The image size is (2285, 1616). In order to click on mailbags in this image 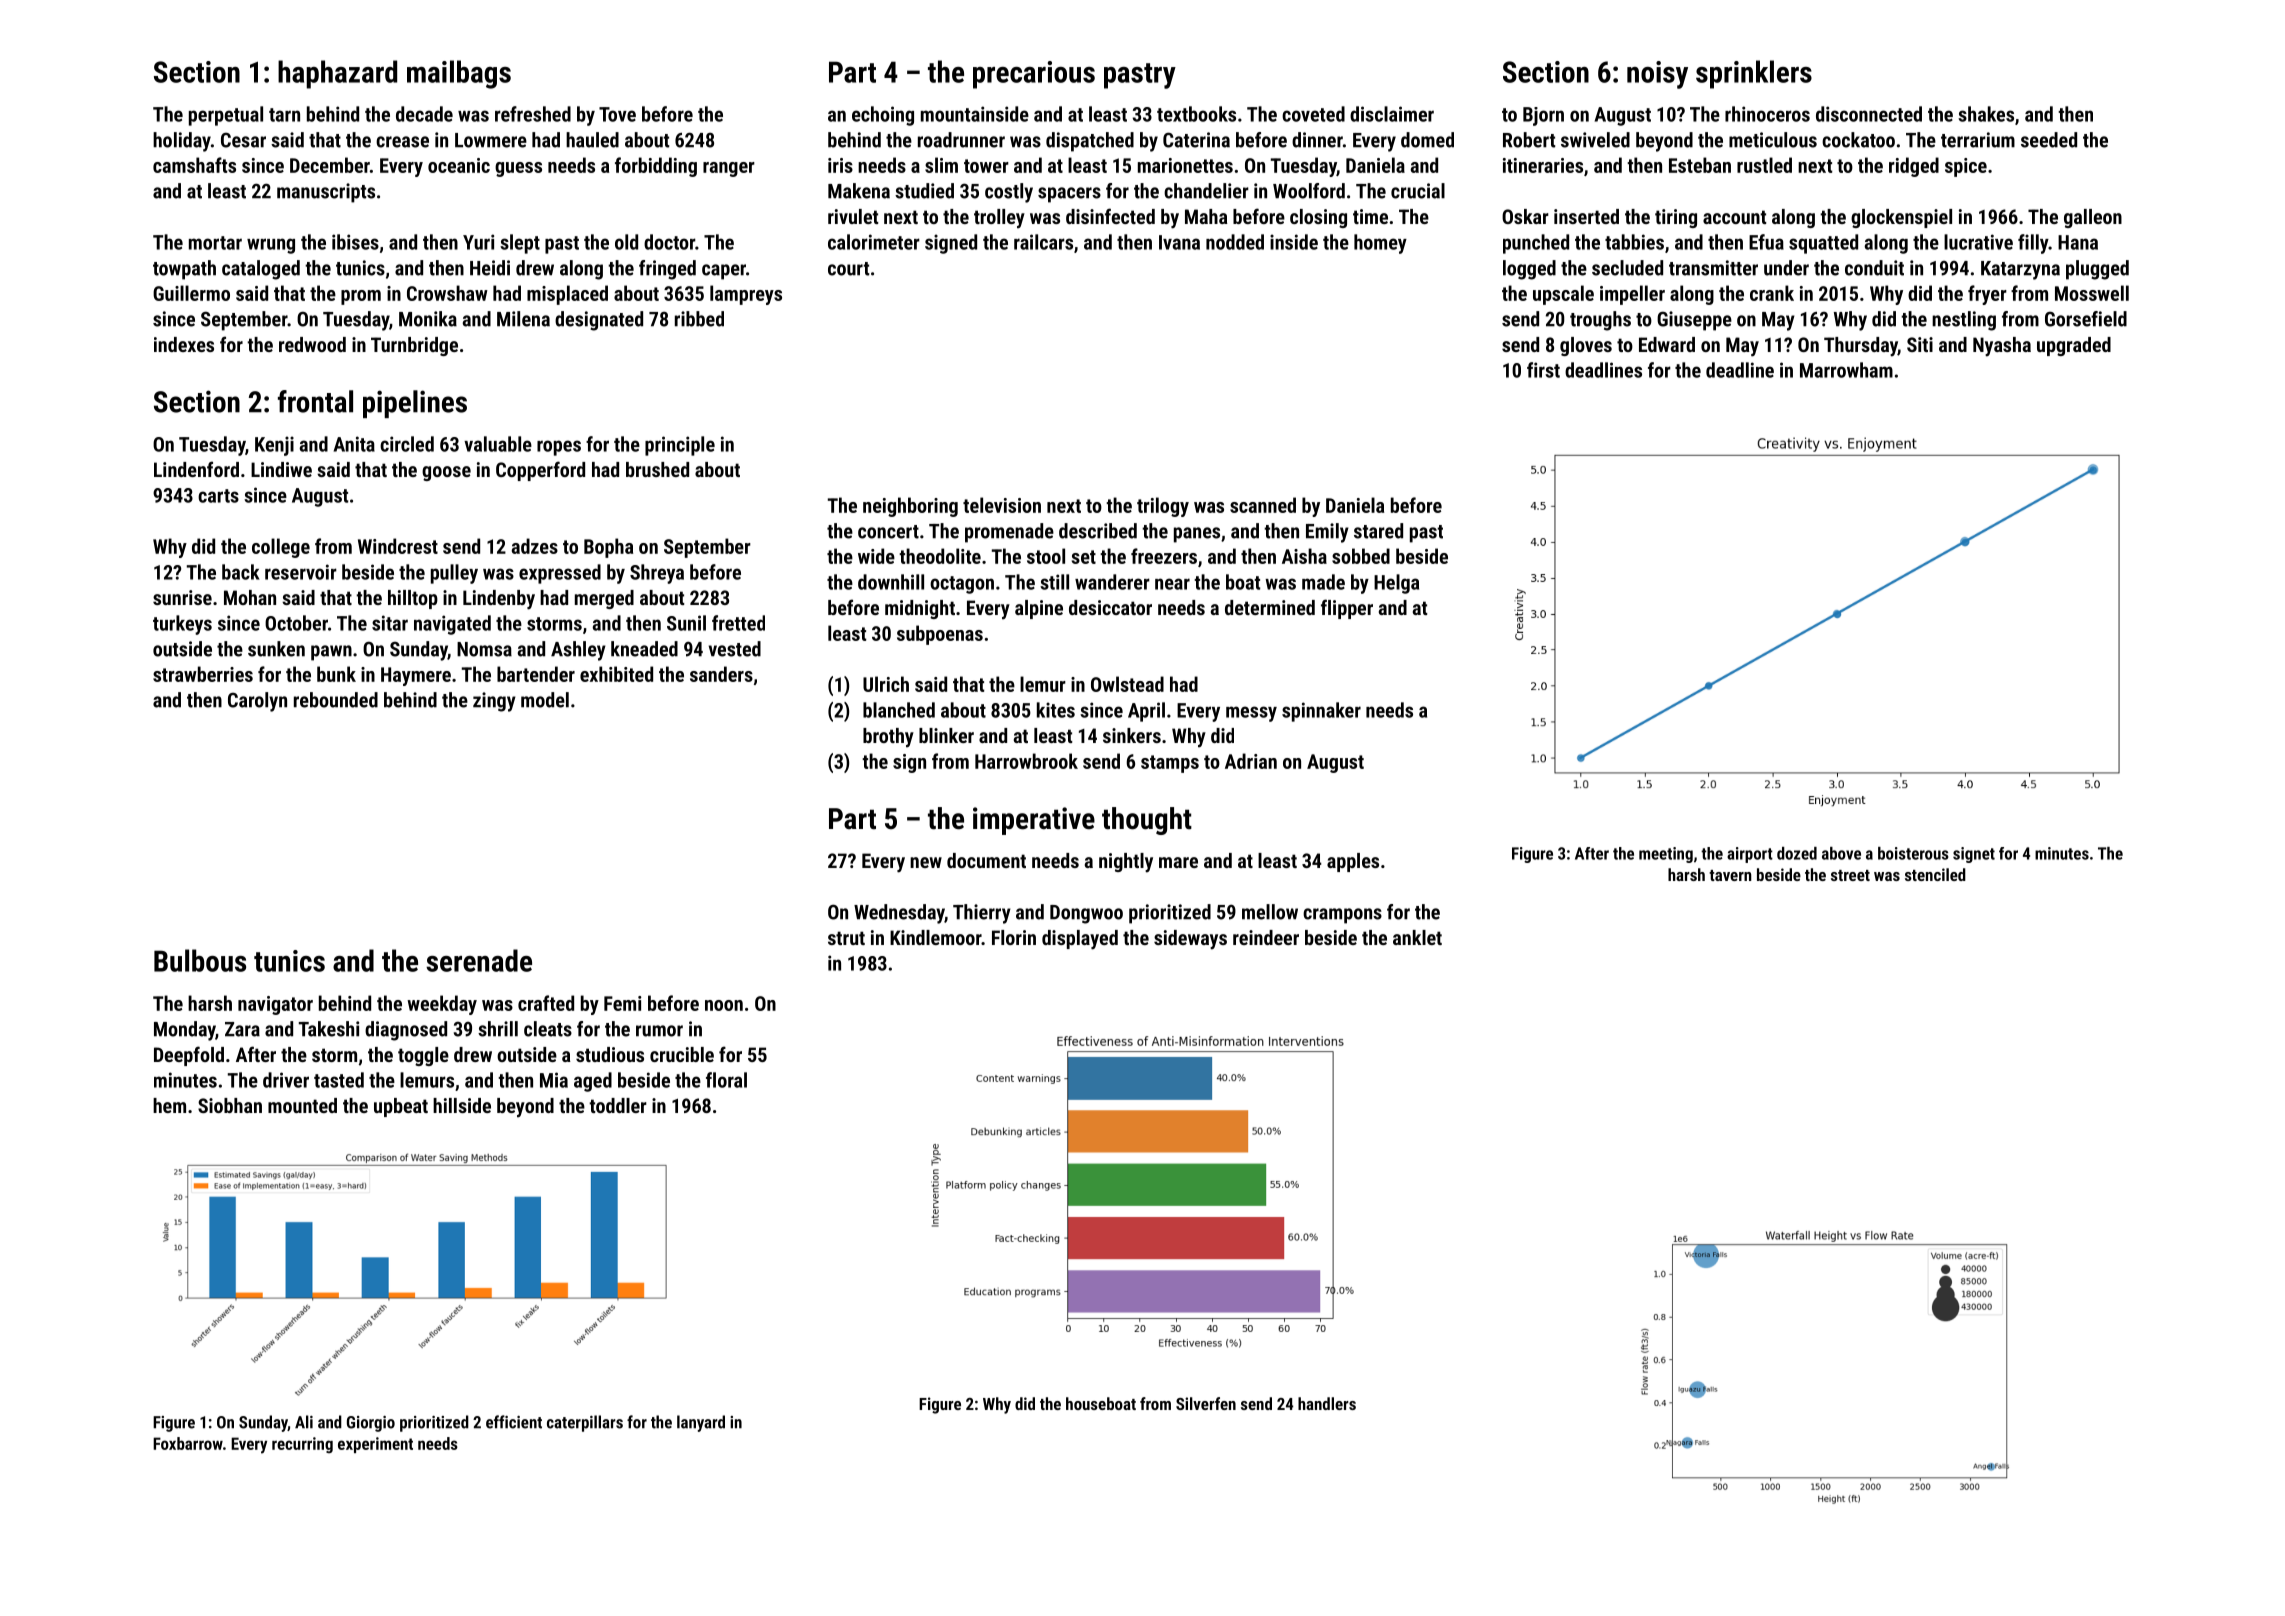, I will do `click(459, 74)`.
